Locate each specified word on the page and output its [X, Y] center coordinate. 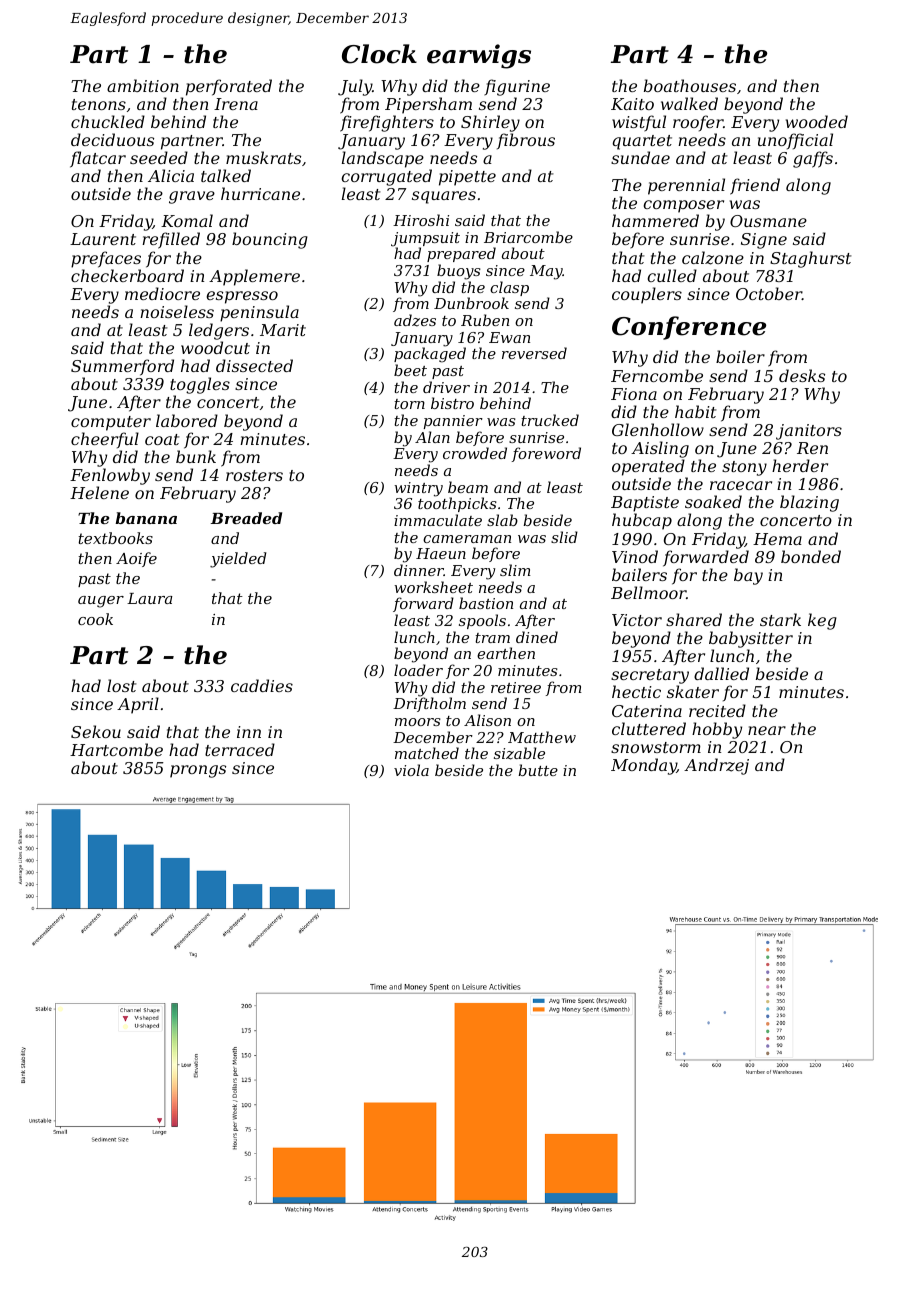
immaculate [438, 520]
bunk [196, 456]
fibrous [526, 141]
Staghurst [811, 259]
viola [411, 770]
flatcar [98, 159]
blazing [809, 503]
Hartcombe [116, 749]
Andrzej [716, 766]
